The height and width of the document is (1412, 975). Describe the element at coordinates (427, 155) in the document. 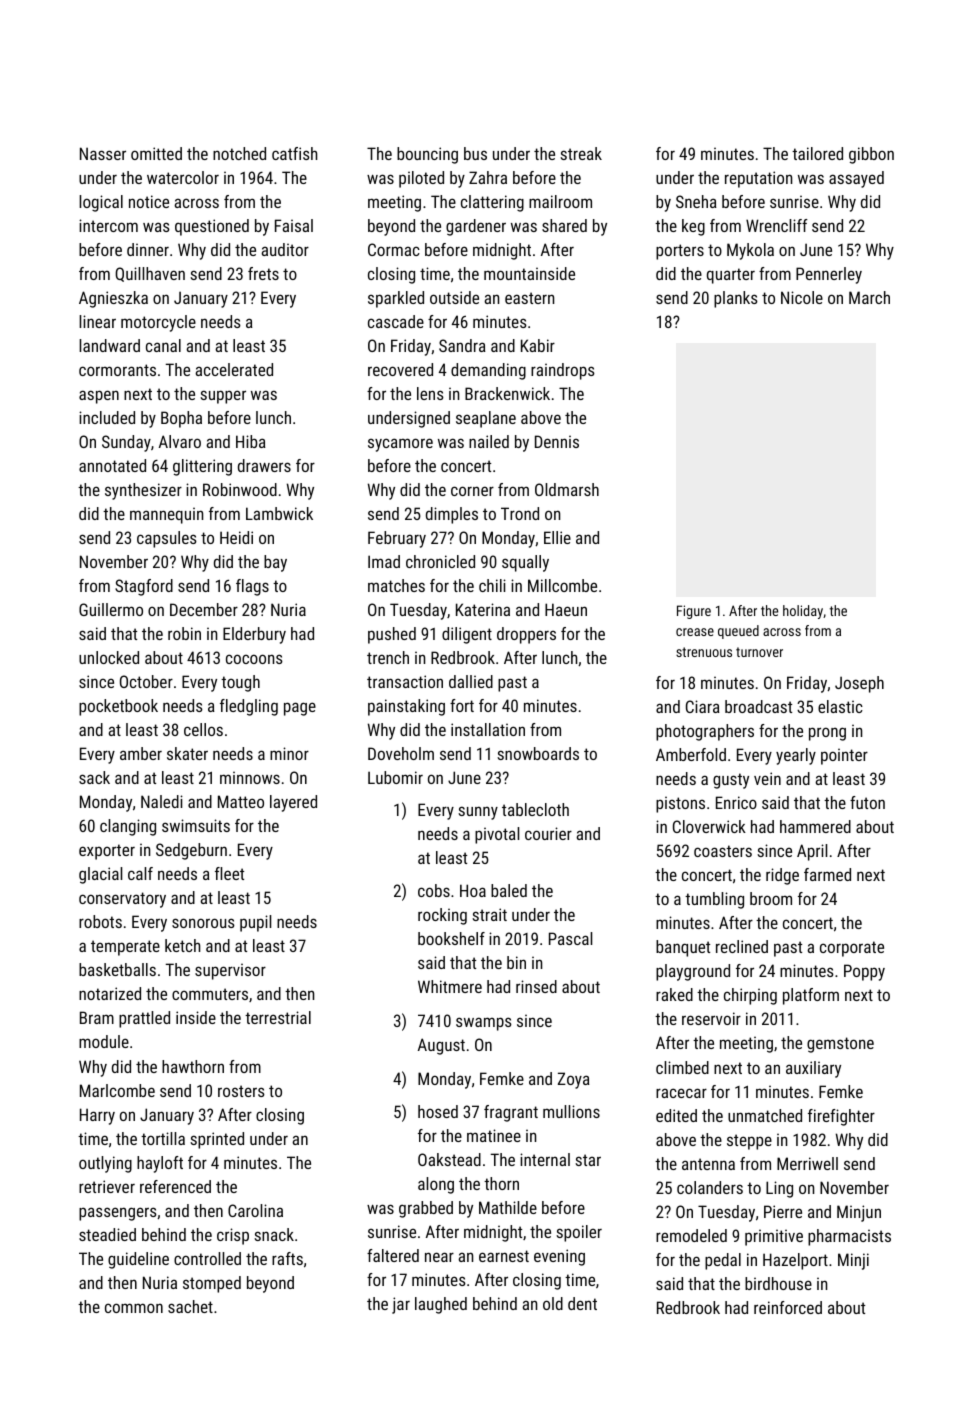

I see `bouncing` at that location.
